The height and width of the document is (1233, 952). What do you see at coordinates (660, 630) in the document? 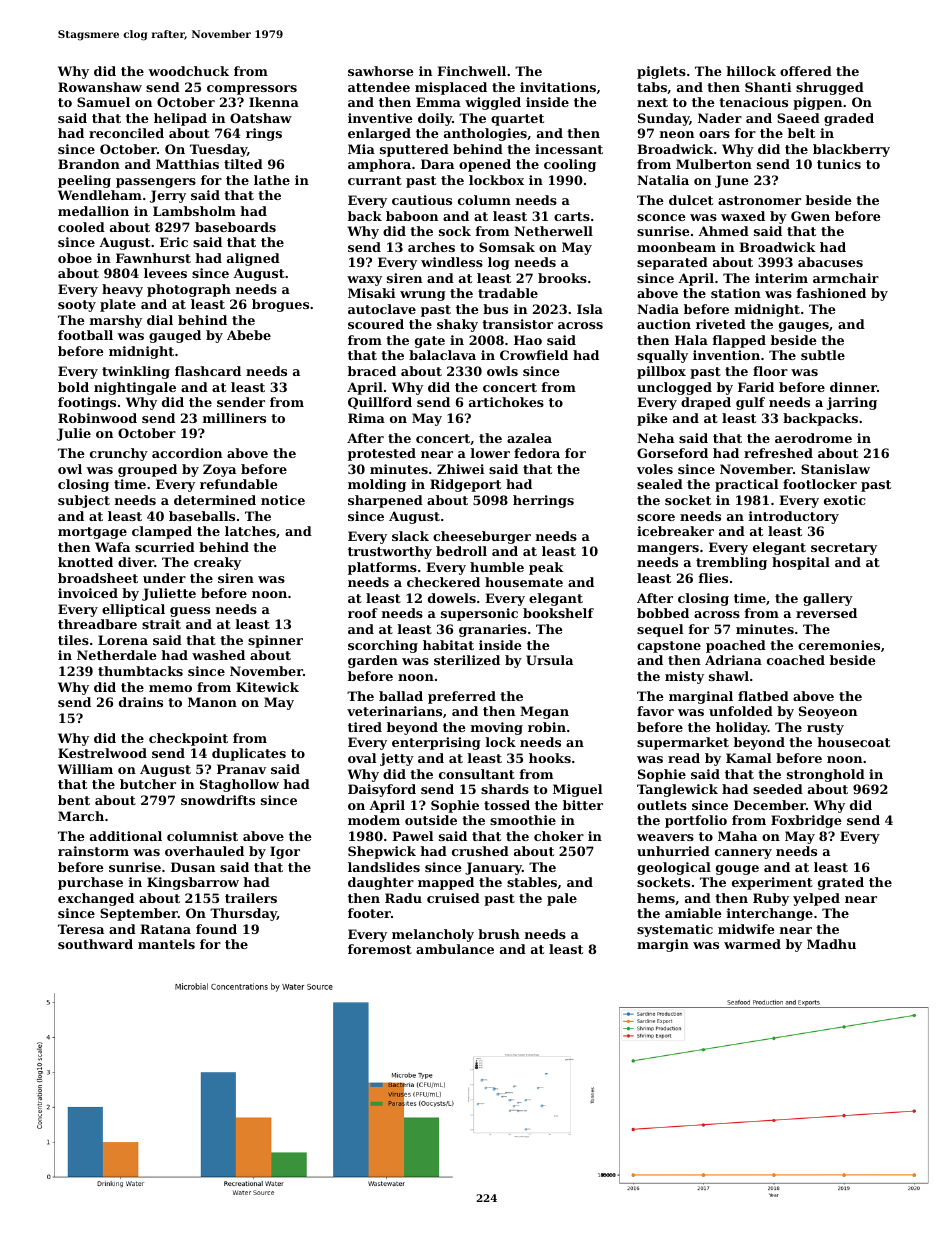
I see `sequel` at bounding box center [660, 630].
